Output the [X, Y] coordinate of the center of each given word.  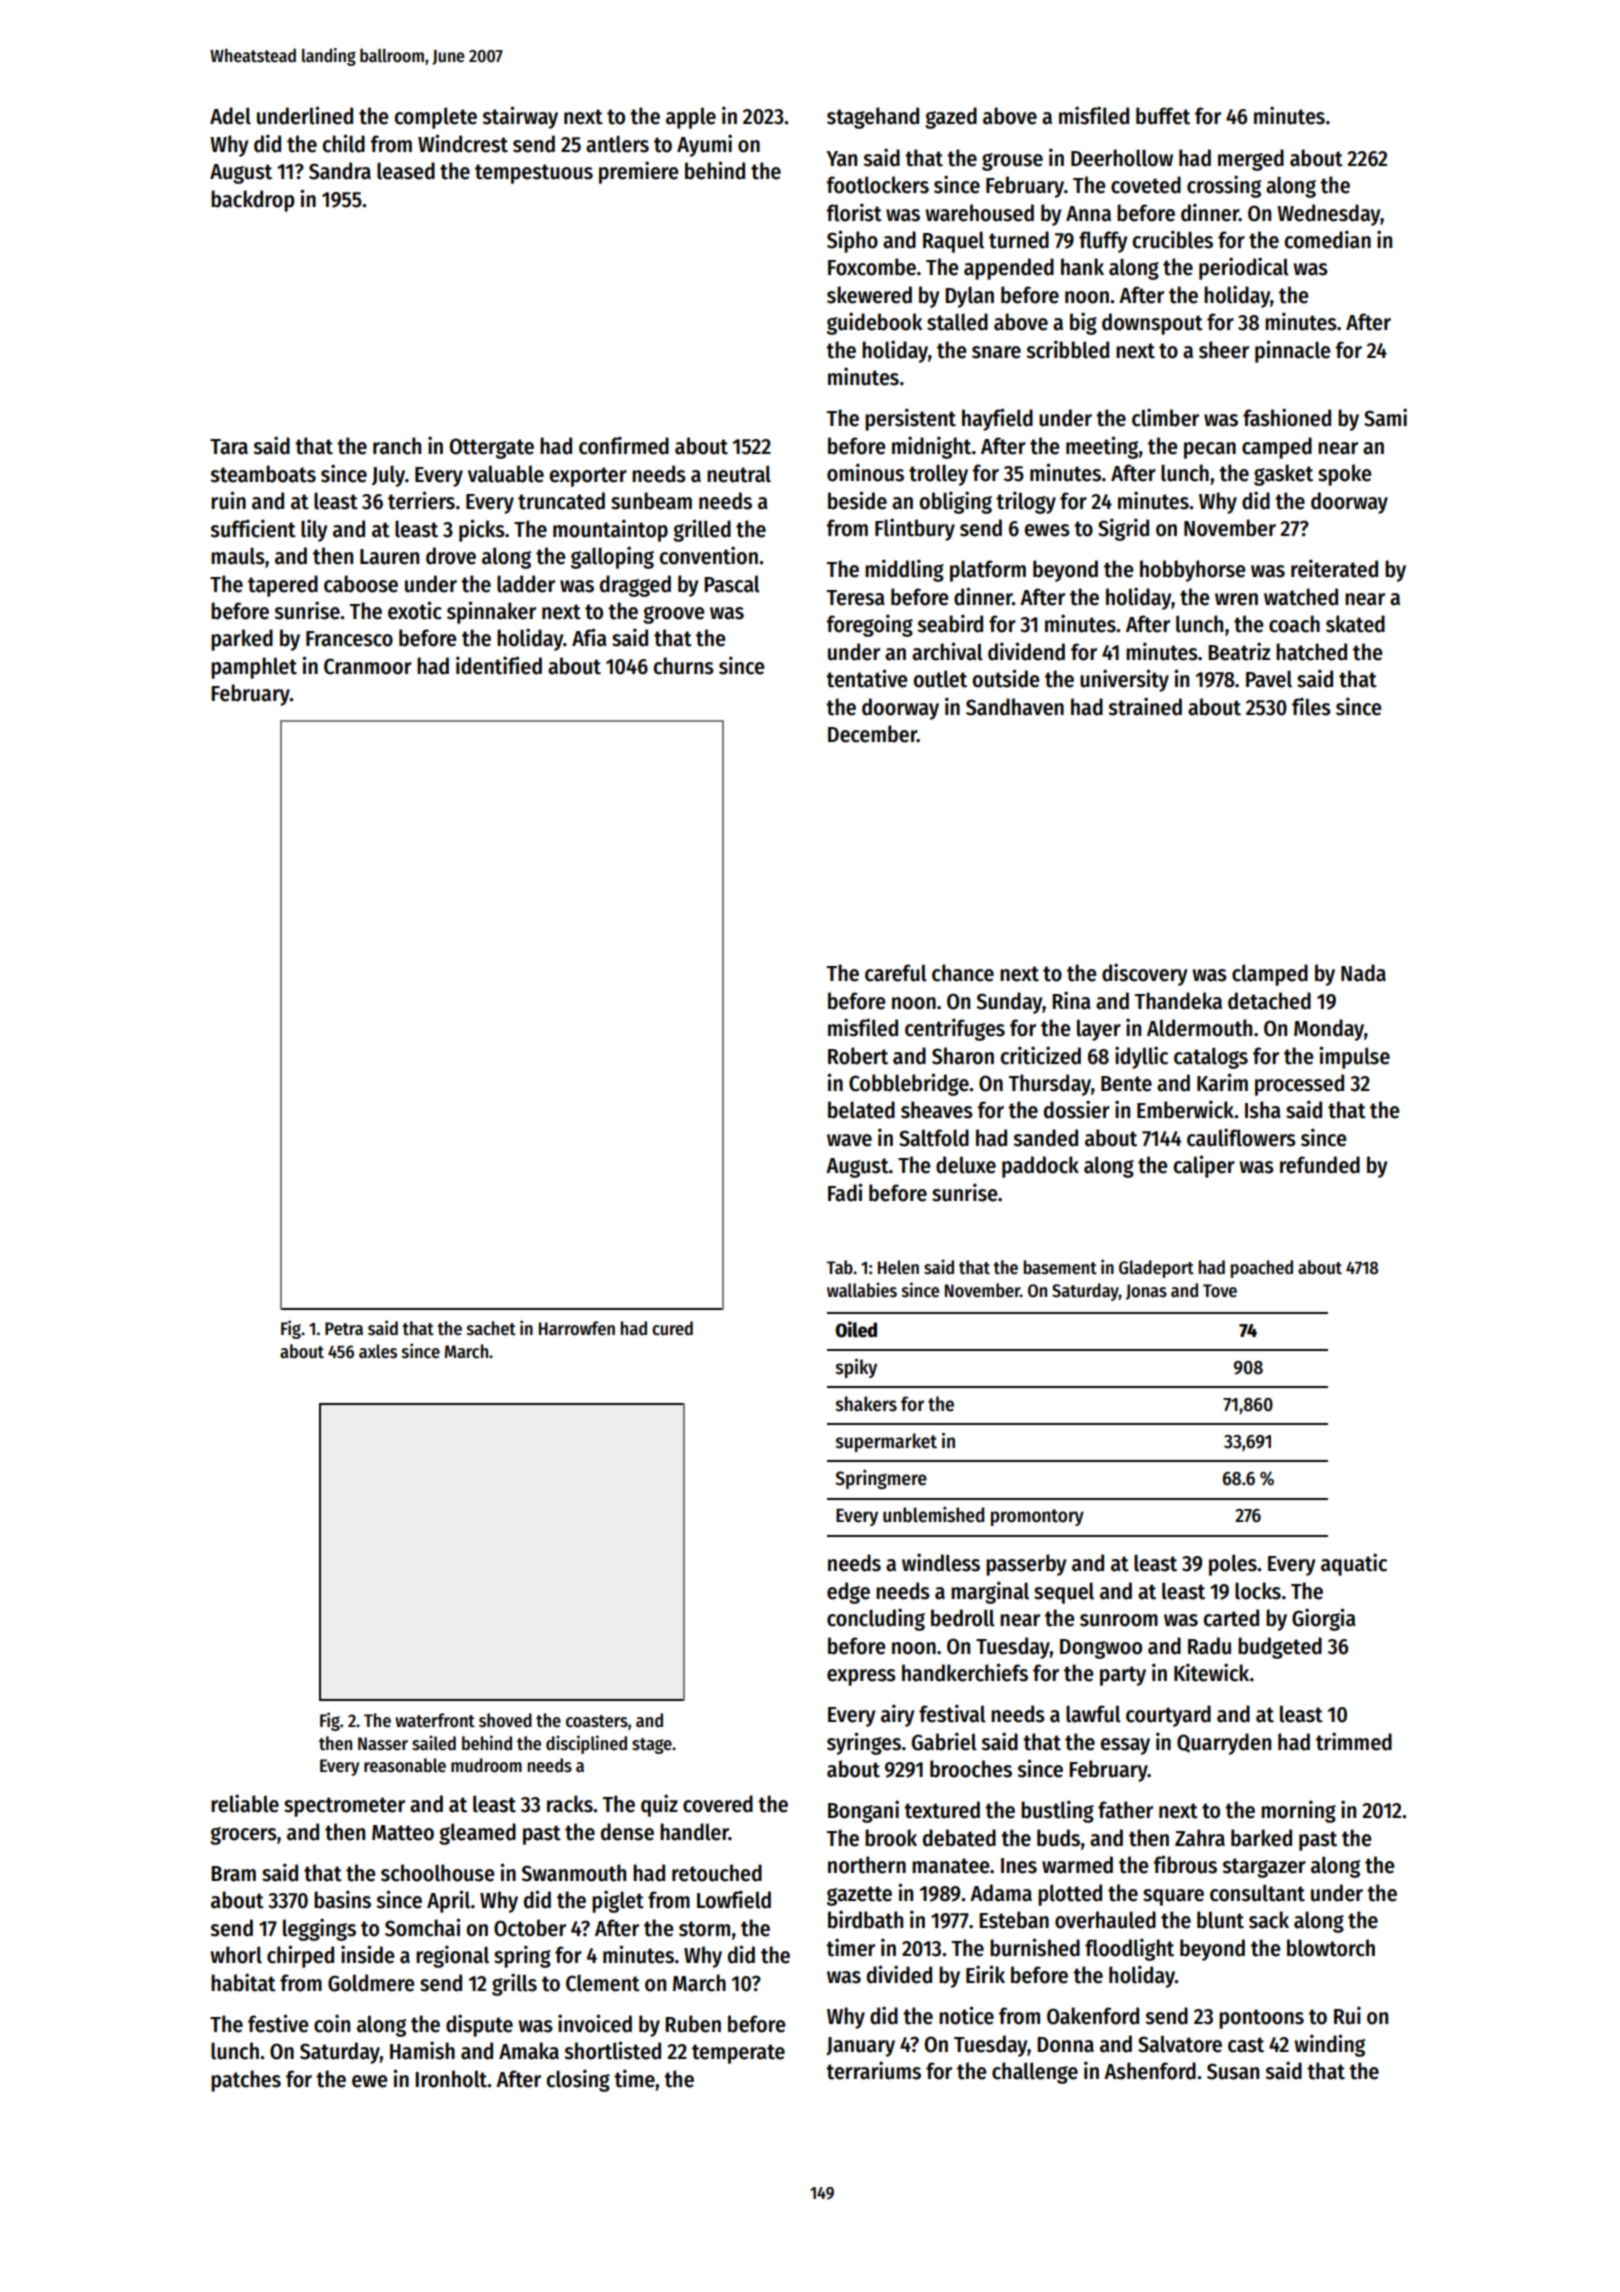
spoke [1345, 475]
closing [578, 2080]
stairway [520, 117]
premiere [639, 172]
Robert [858, 1056]
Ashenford [1150, 2071]
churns [684, 666]
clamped [1270, 975]
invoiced [595, 2023]
